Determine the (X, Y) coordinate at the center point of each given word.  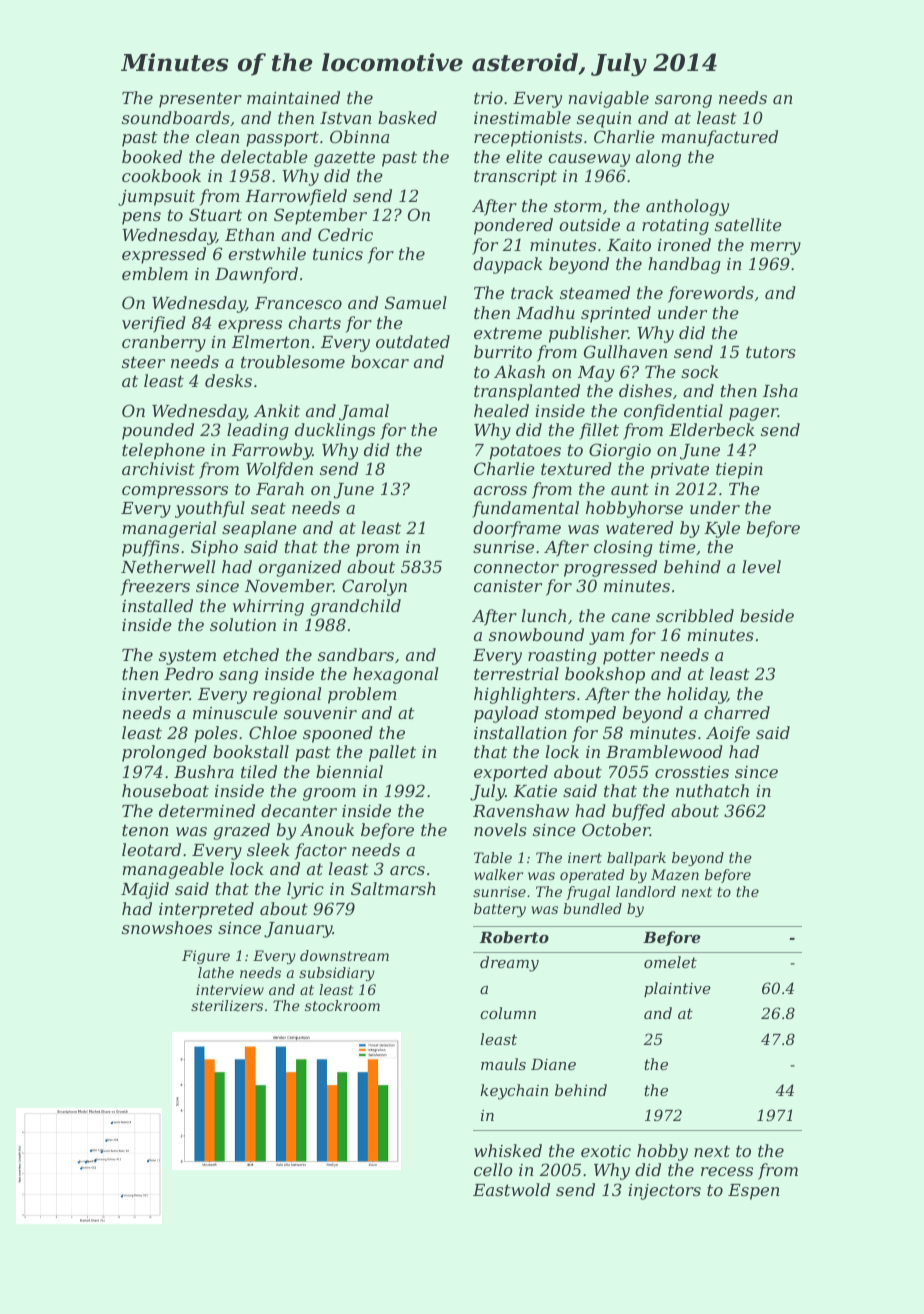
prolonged (164, 753)
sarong (683, 101)
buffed (638, 812)
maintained (293, 97)
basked (407, 117)
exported (511, 773)
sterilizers (227, 1006)
